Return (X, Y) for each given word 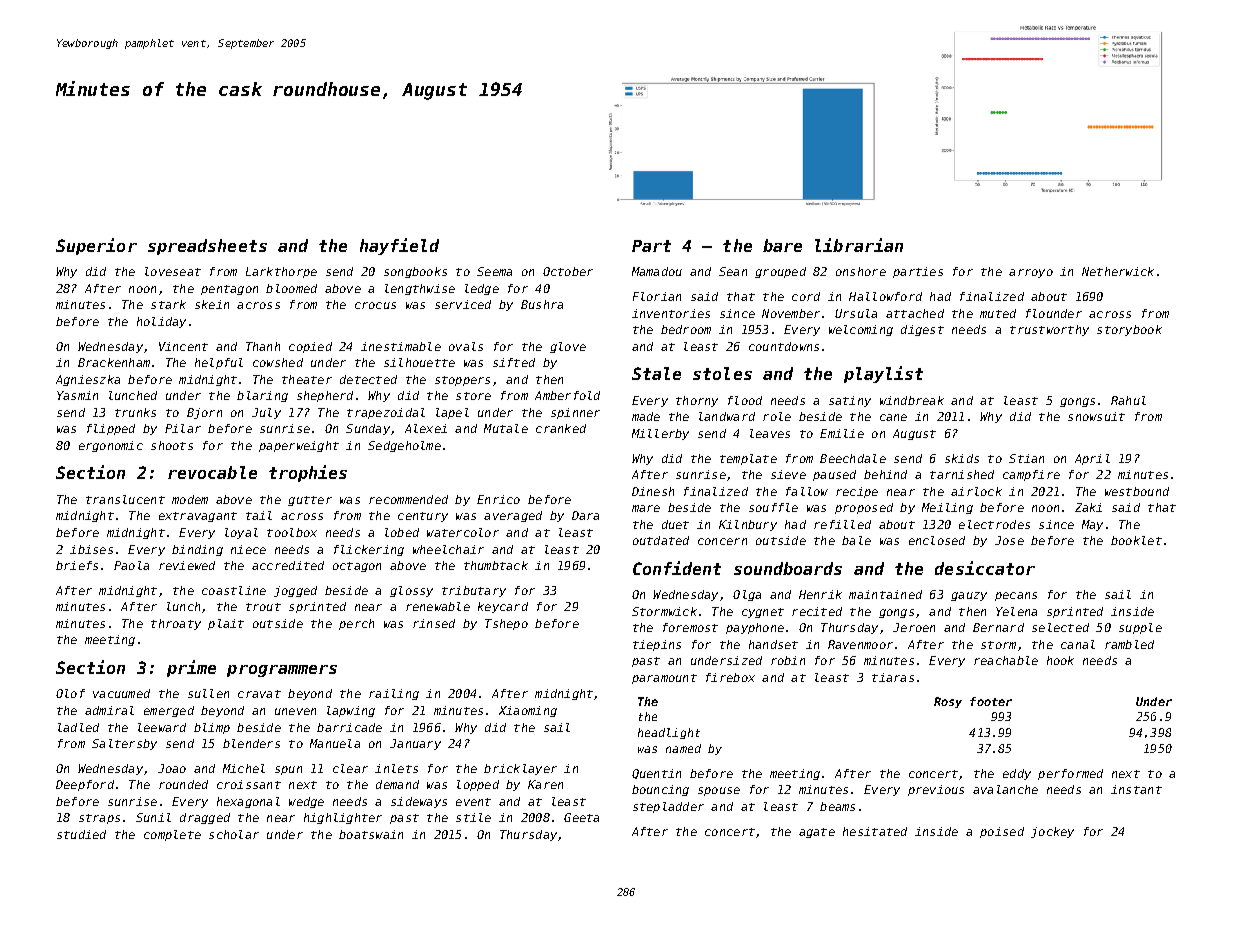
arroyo (1031, 273)
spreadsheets (207, 247)
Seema (494, 271)
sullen (208, 693)
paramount (664, 679)
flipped (111, 429)
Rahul (1128, 400)
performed (1070, 774)
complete (172, 835)
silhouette (419, 362)
